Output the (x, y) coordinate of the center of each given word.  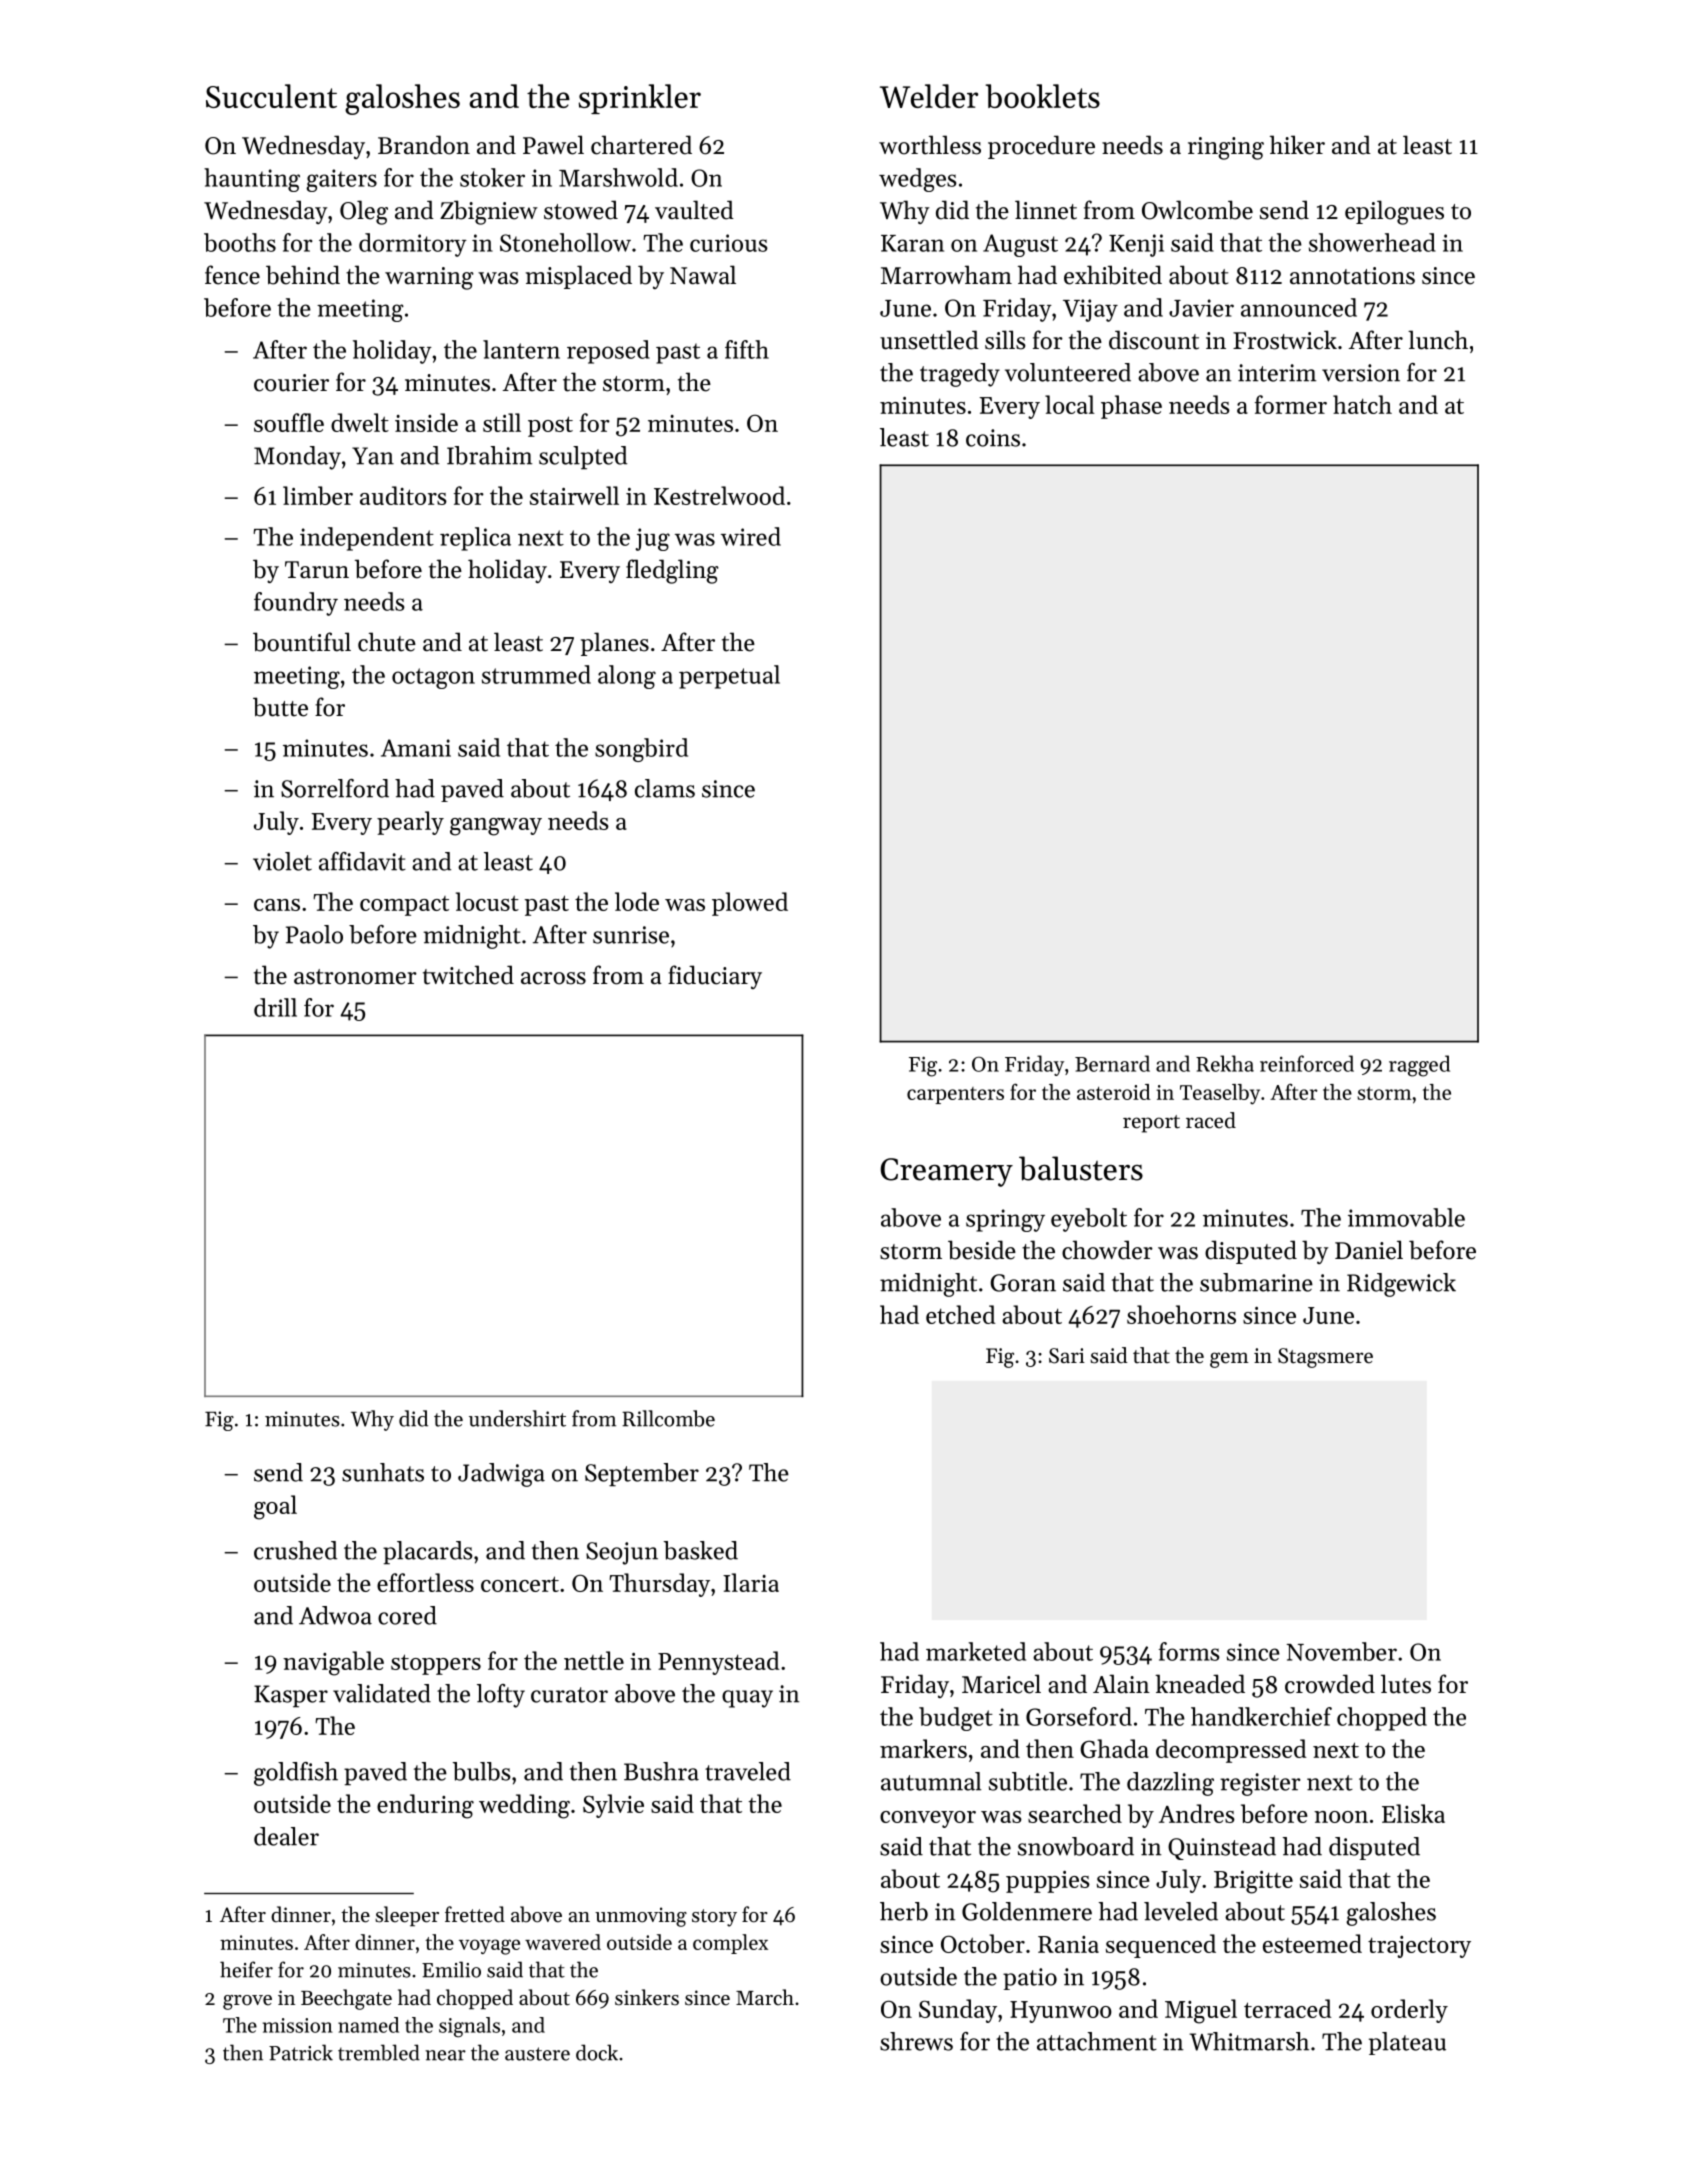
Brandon (424, 145)
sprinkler (640, 99)
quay (747, 1699)
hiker (1297, 145)
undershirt (517, 1418)
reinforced (1307, 1063)
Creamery (946, 1172)
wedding (524, 1806)
